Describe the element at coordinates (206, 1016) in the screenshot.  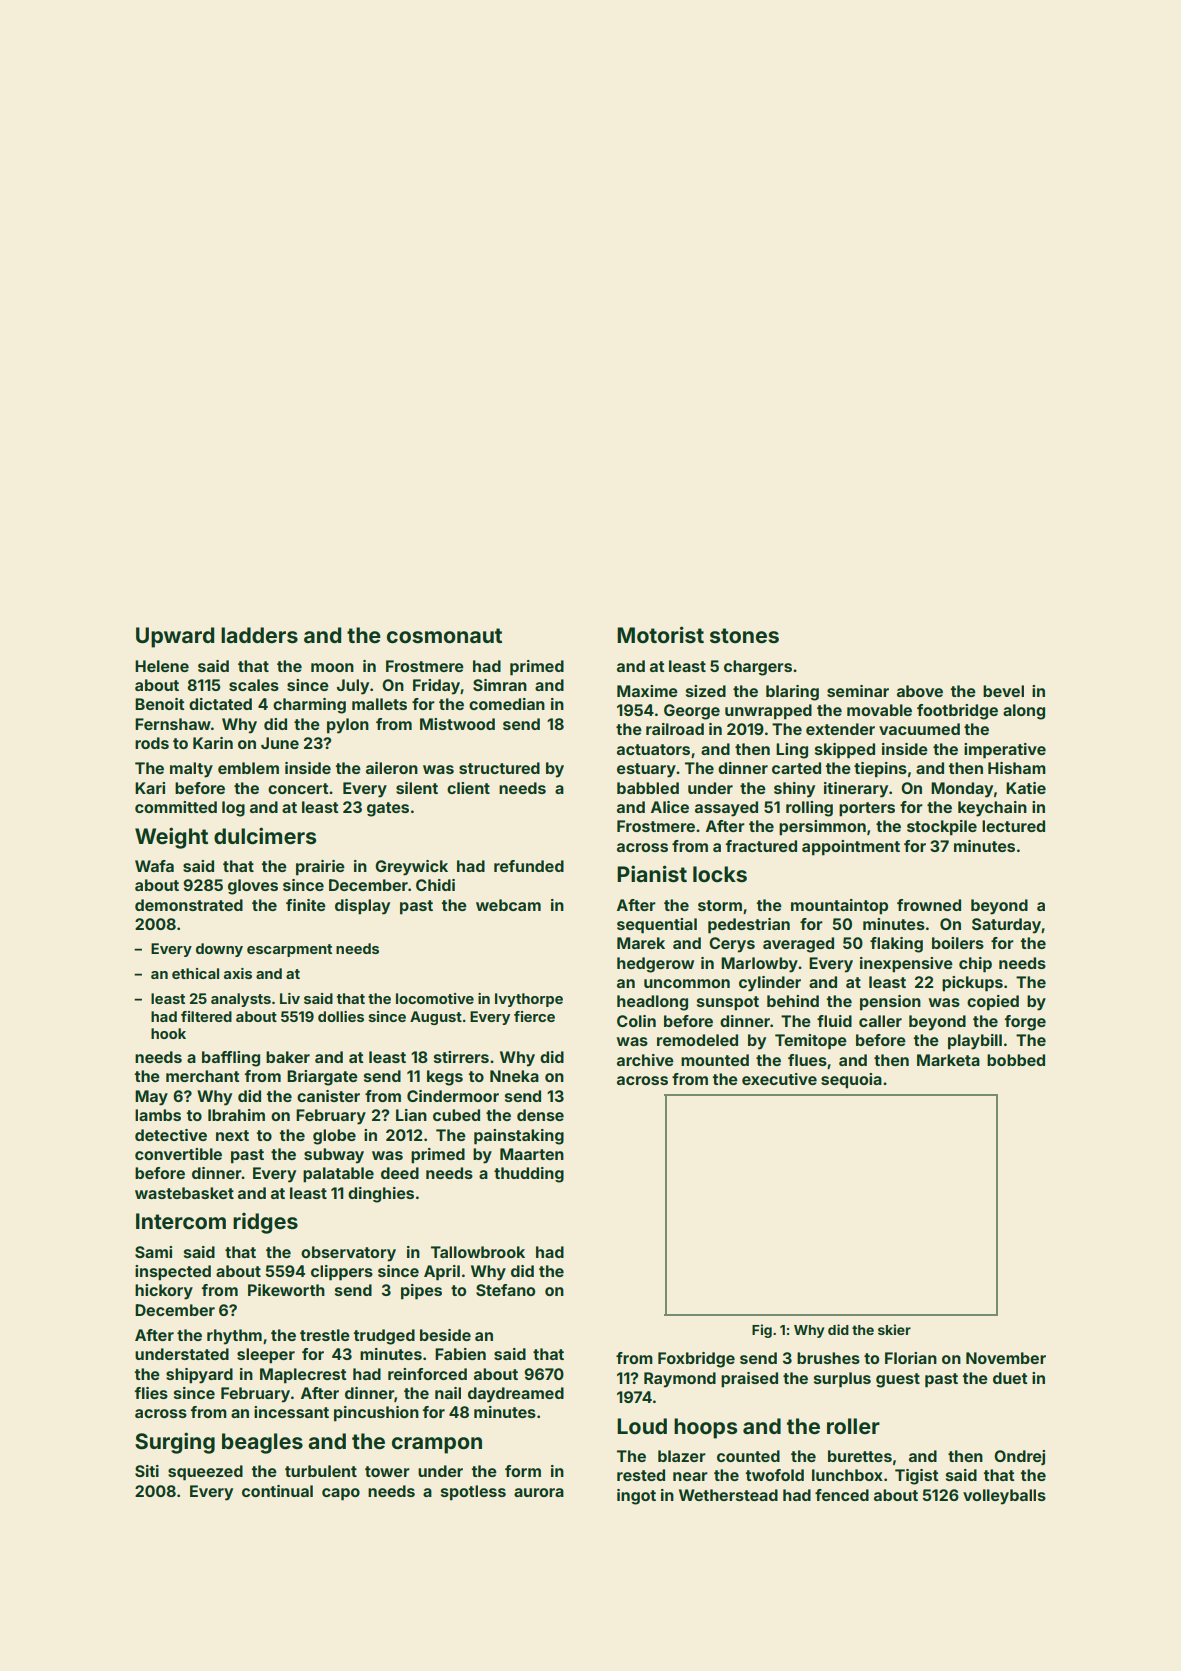
I see `filtered` at that location.
